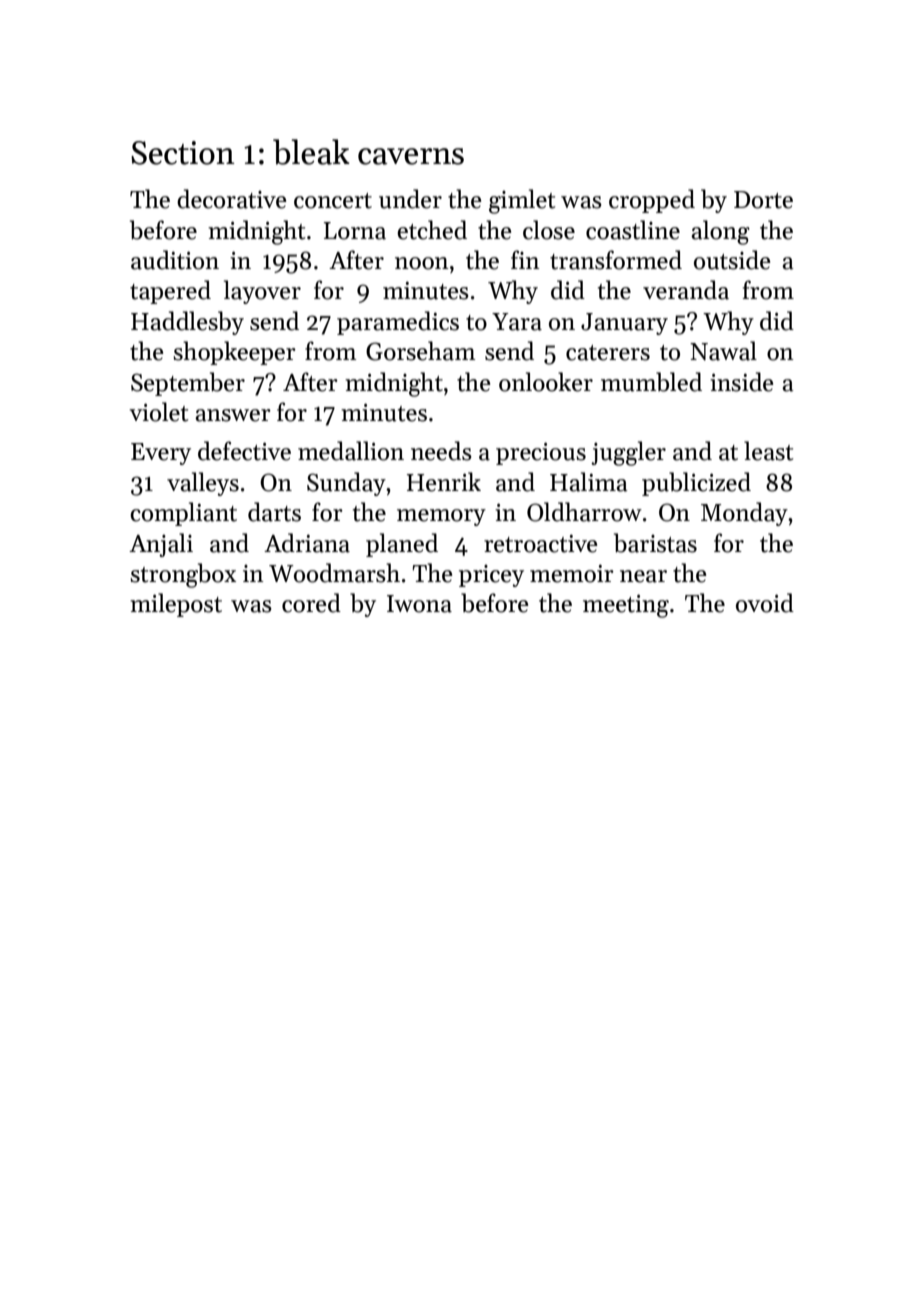 The width and height of the screenshot is (924, 1314). I want to click on layover, so click(262, 292).
